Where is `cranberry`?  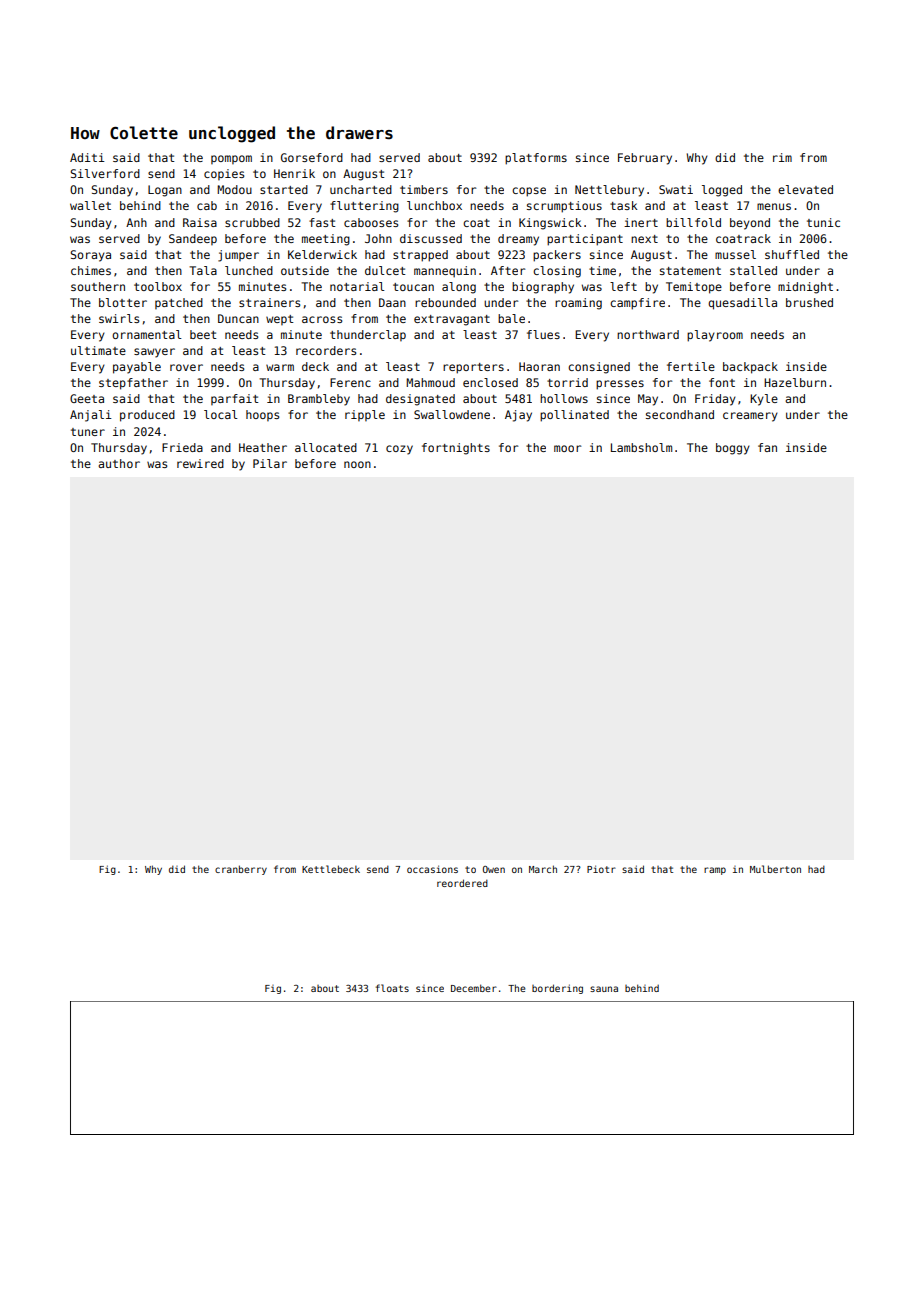 cranberry is located at coordinates (241, 870).
